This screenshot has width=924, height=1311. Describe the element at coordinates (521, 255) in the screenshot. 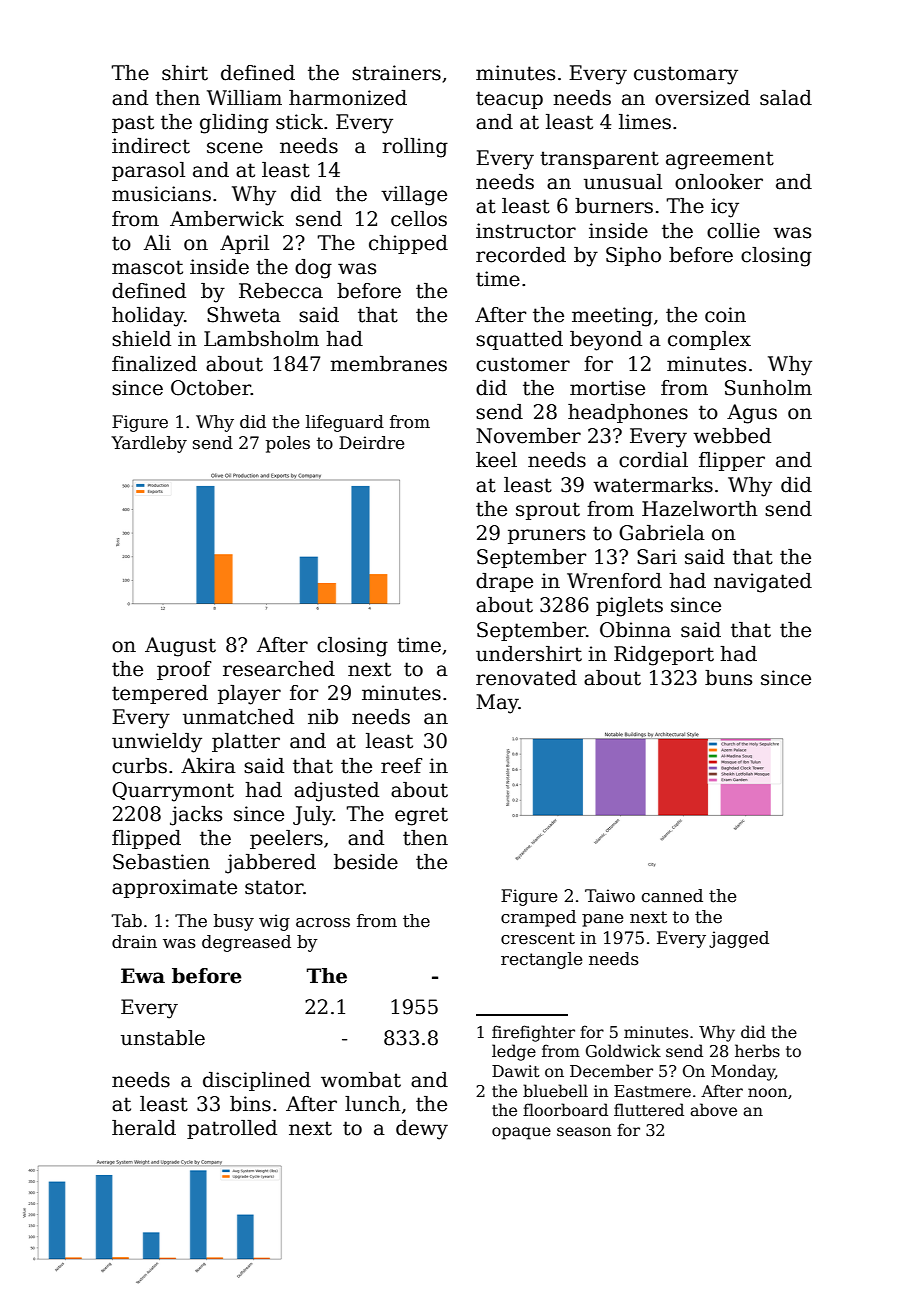

I see `recorded` at that location.
